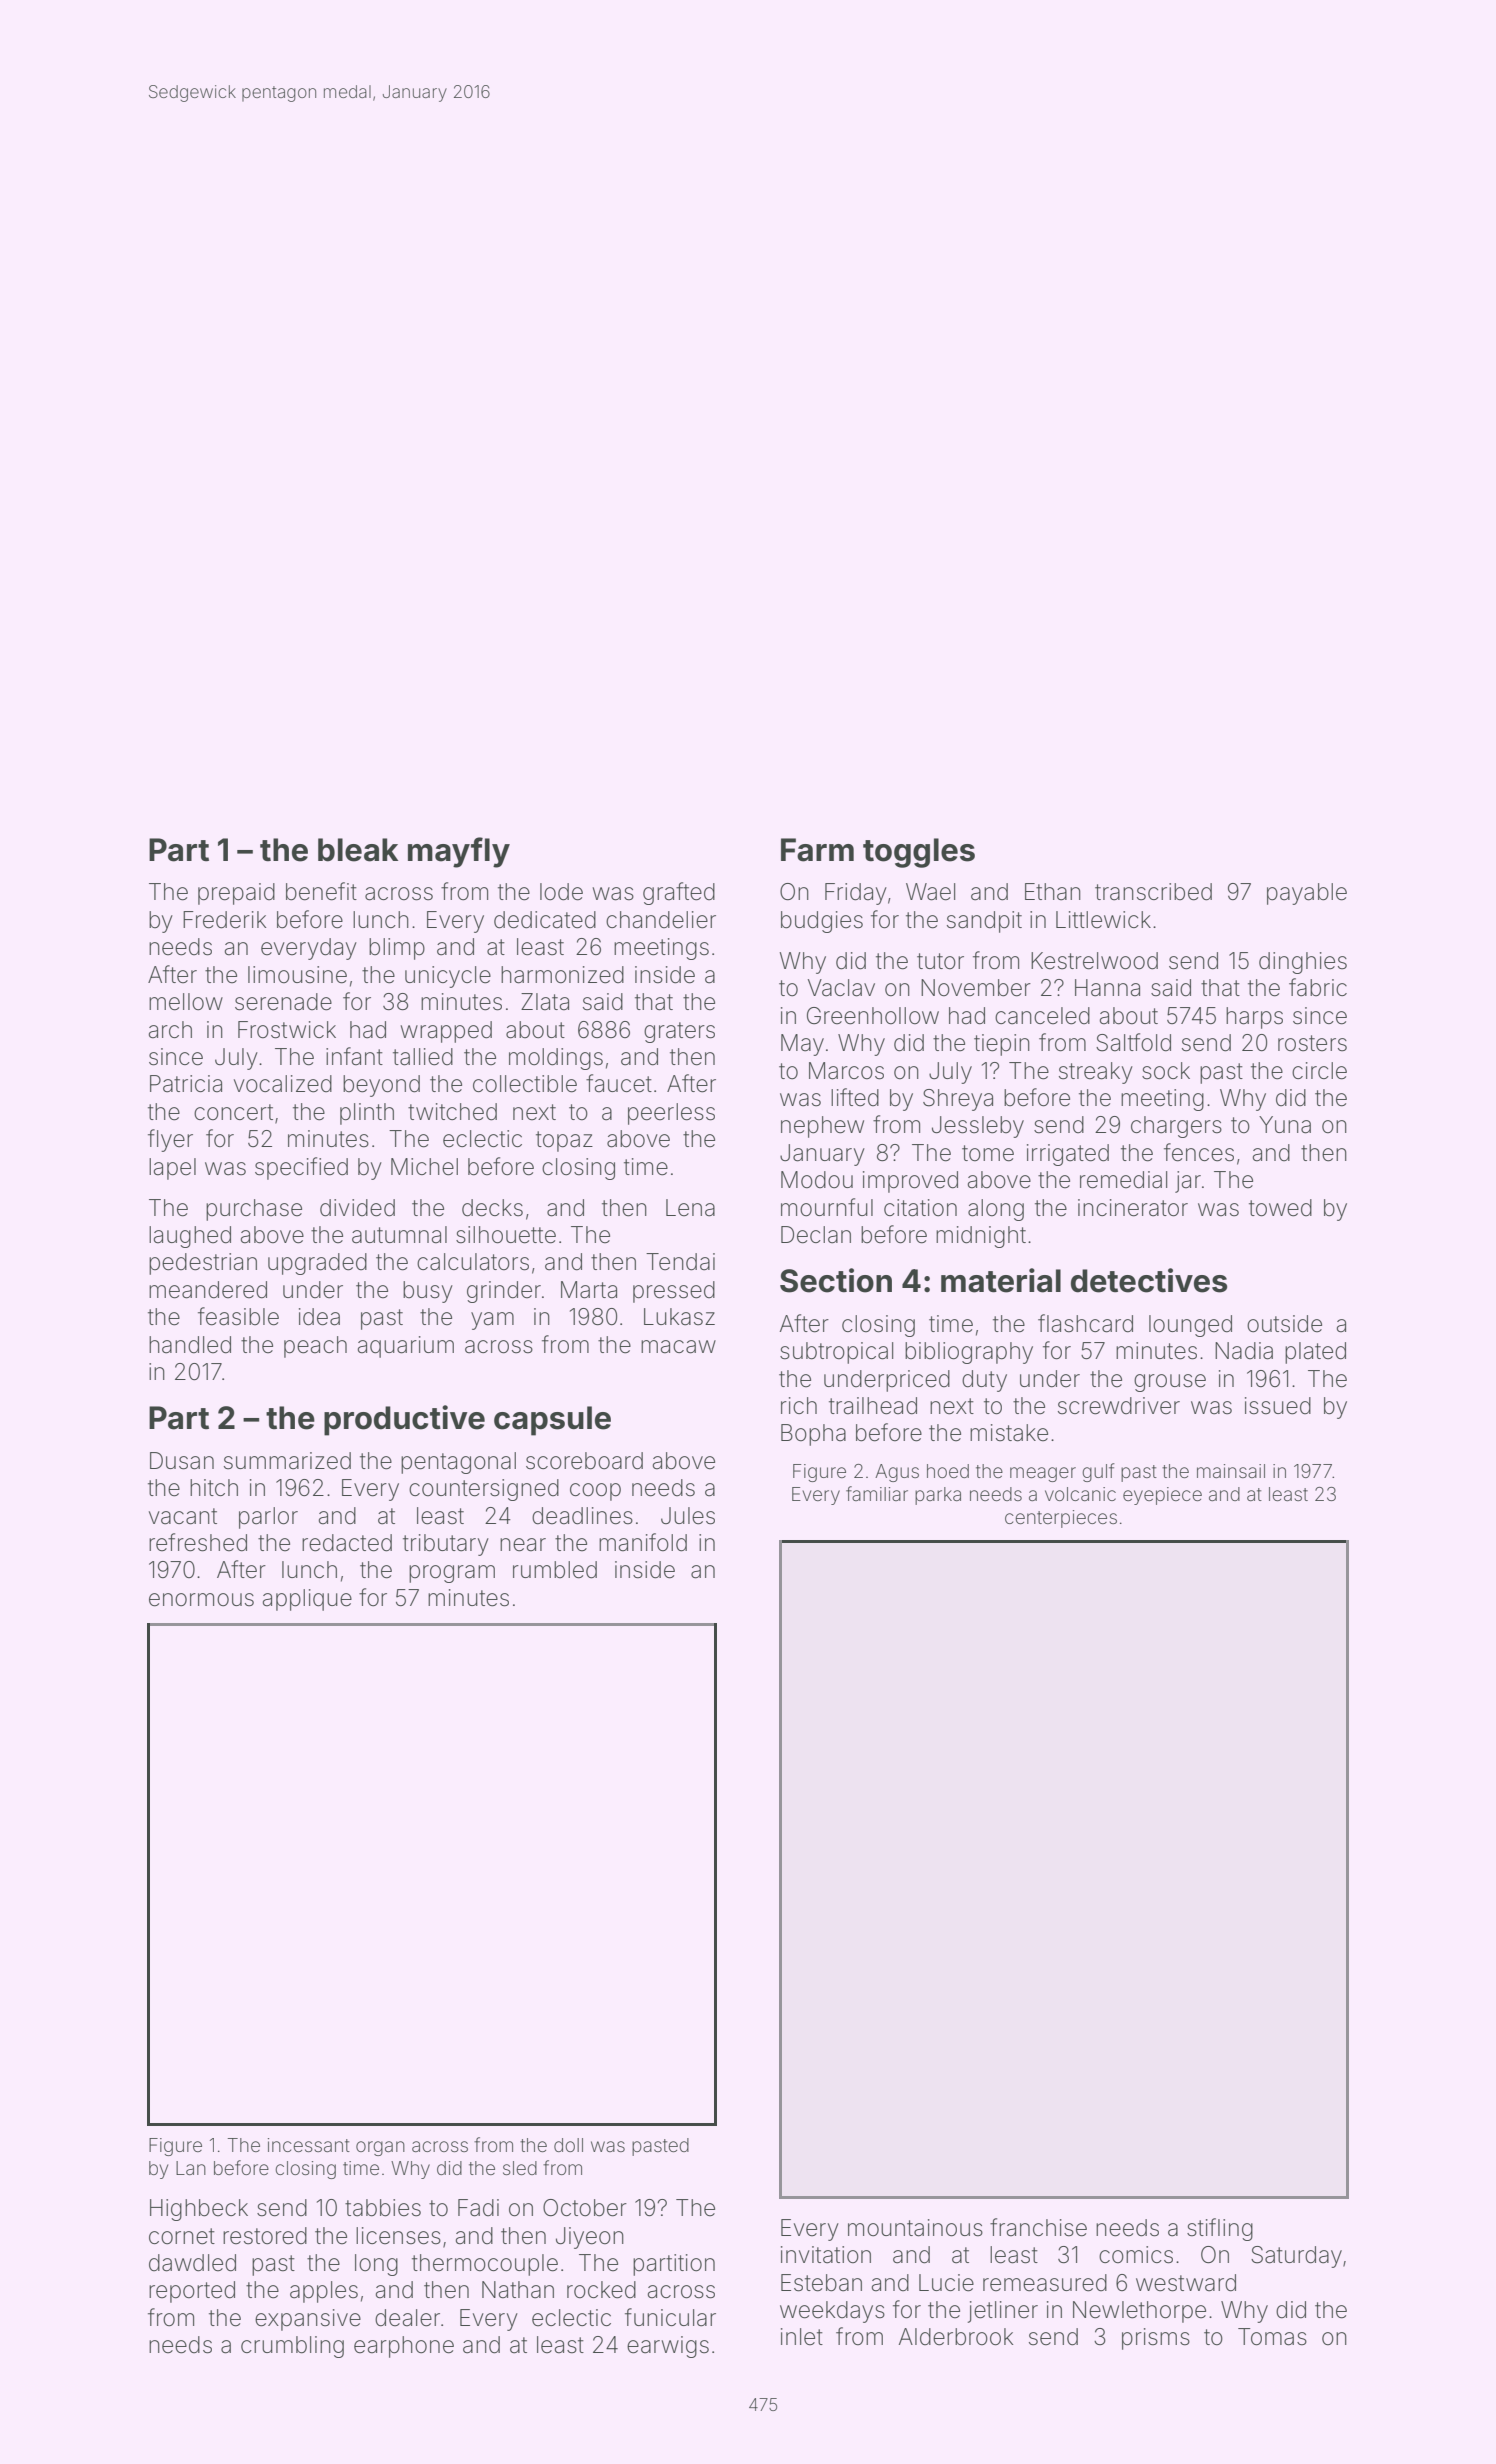  Describe the element at coordinates (1061, 1519) in the document. I see `centerpieces` at that location.
